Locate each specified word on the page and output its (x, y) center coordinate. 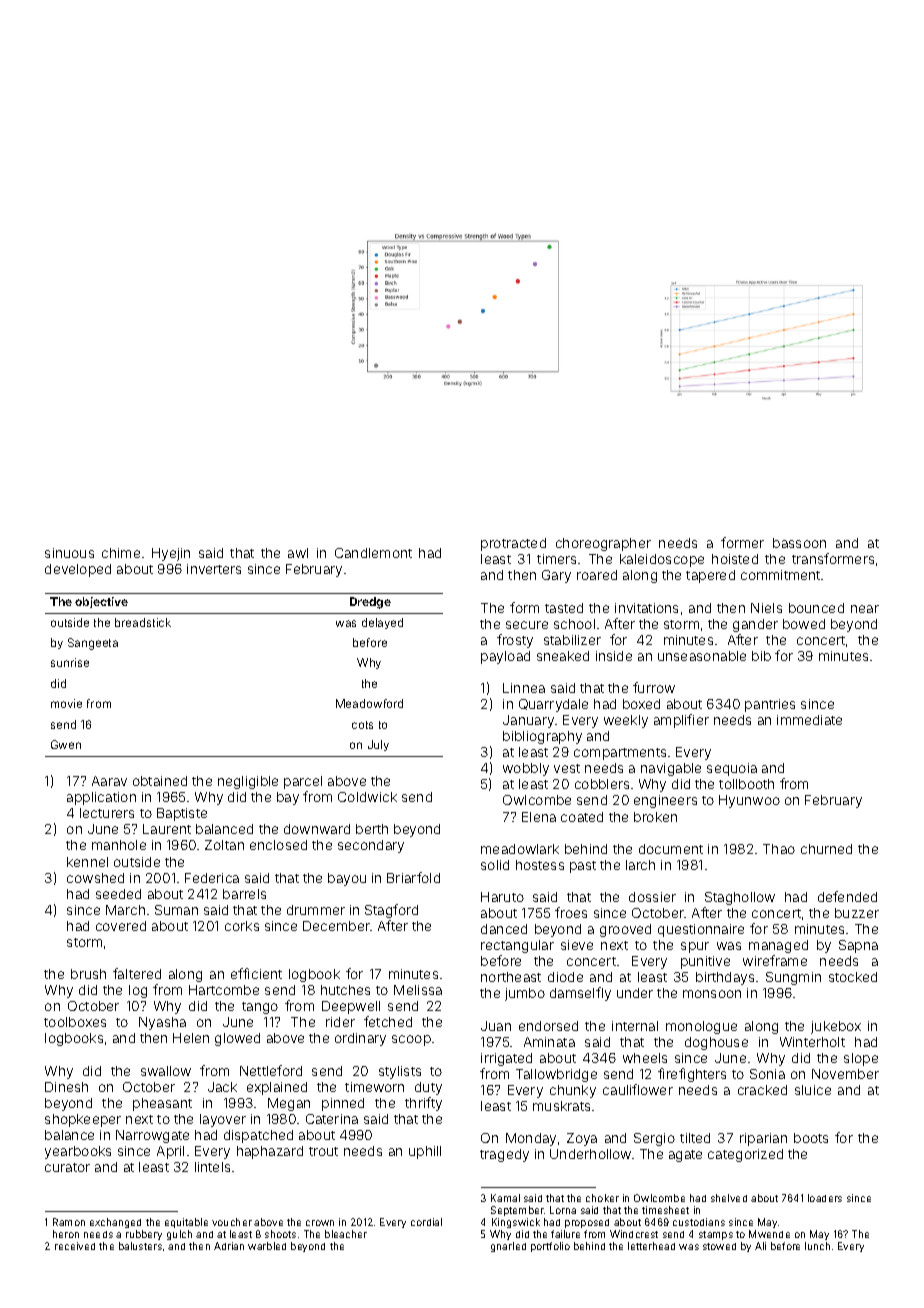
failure (565, 1234)
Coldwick (367, 797)
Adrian (229, 1246)
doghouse (716, 1043)
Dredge (370, 603)
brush (88, 974)
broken (655, 817)
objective (101, 602)
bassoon (799, 543)
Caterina (332, 1119)
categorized (745, 1155)
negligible (248, 782)
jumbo (525, 994)
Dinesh (66, 1087)
